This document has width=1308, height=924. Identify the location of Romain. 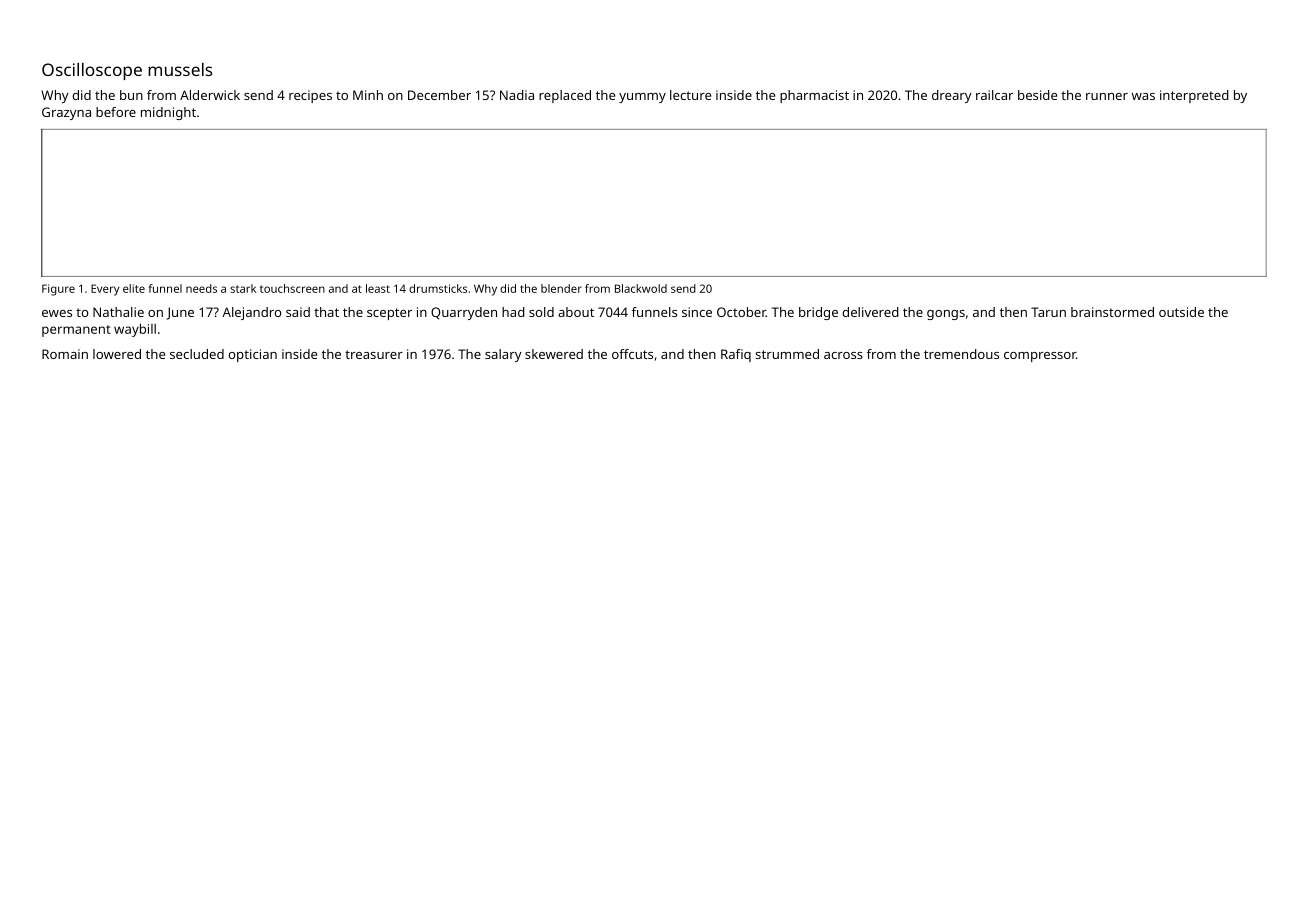
(65, 354).
